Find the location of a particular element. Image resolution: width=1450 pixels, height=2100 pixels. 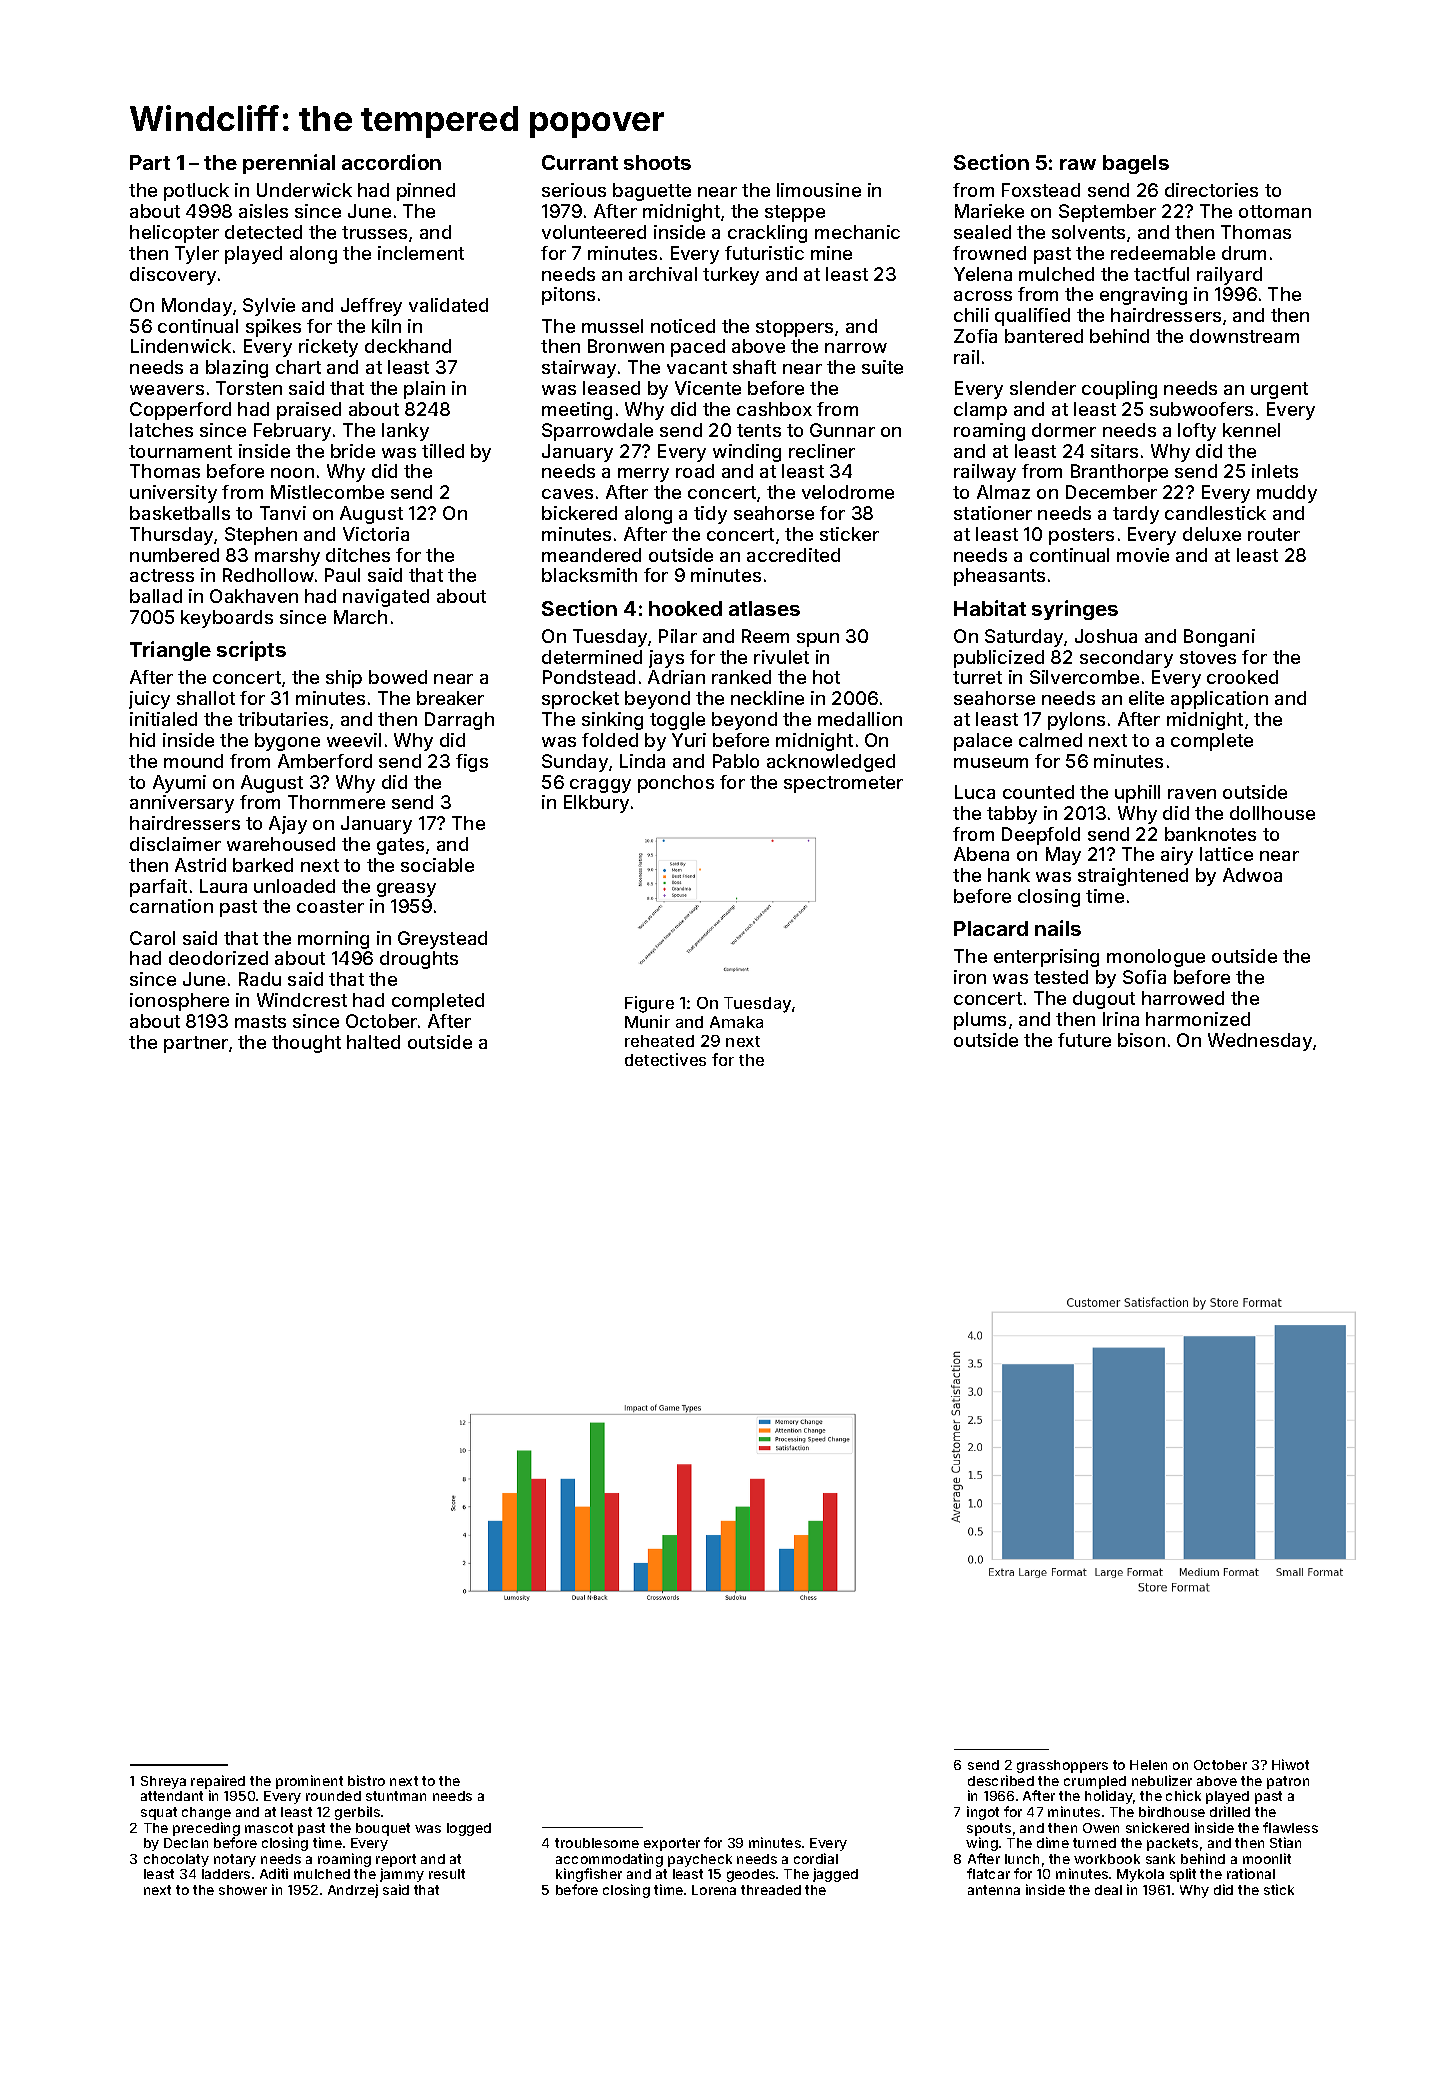

stuntman is located at coordinates (396, 1796).
